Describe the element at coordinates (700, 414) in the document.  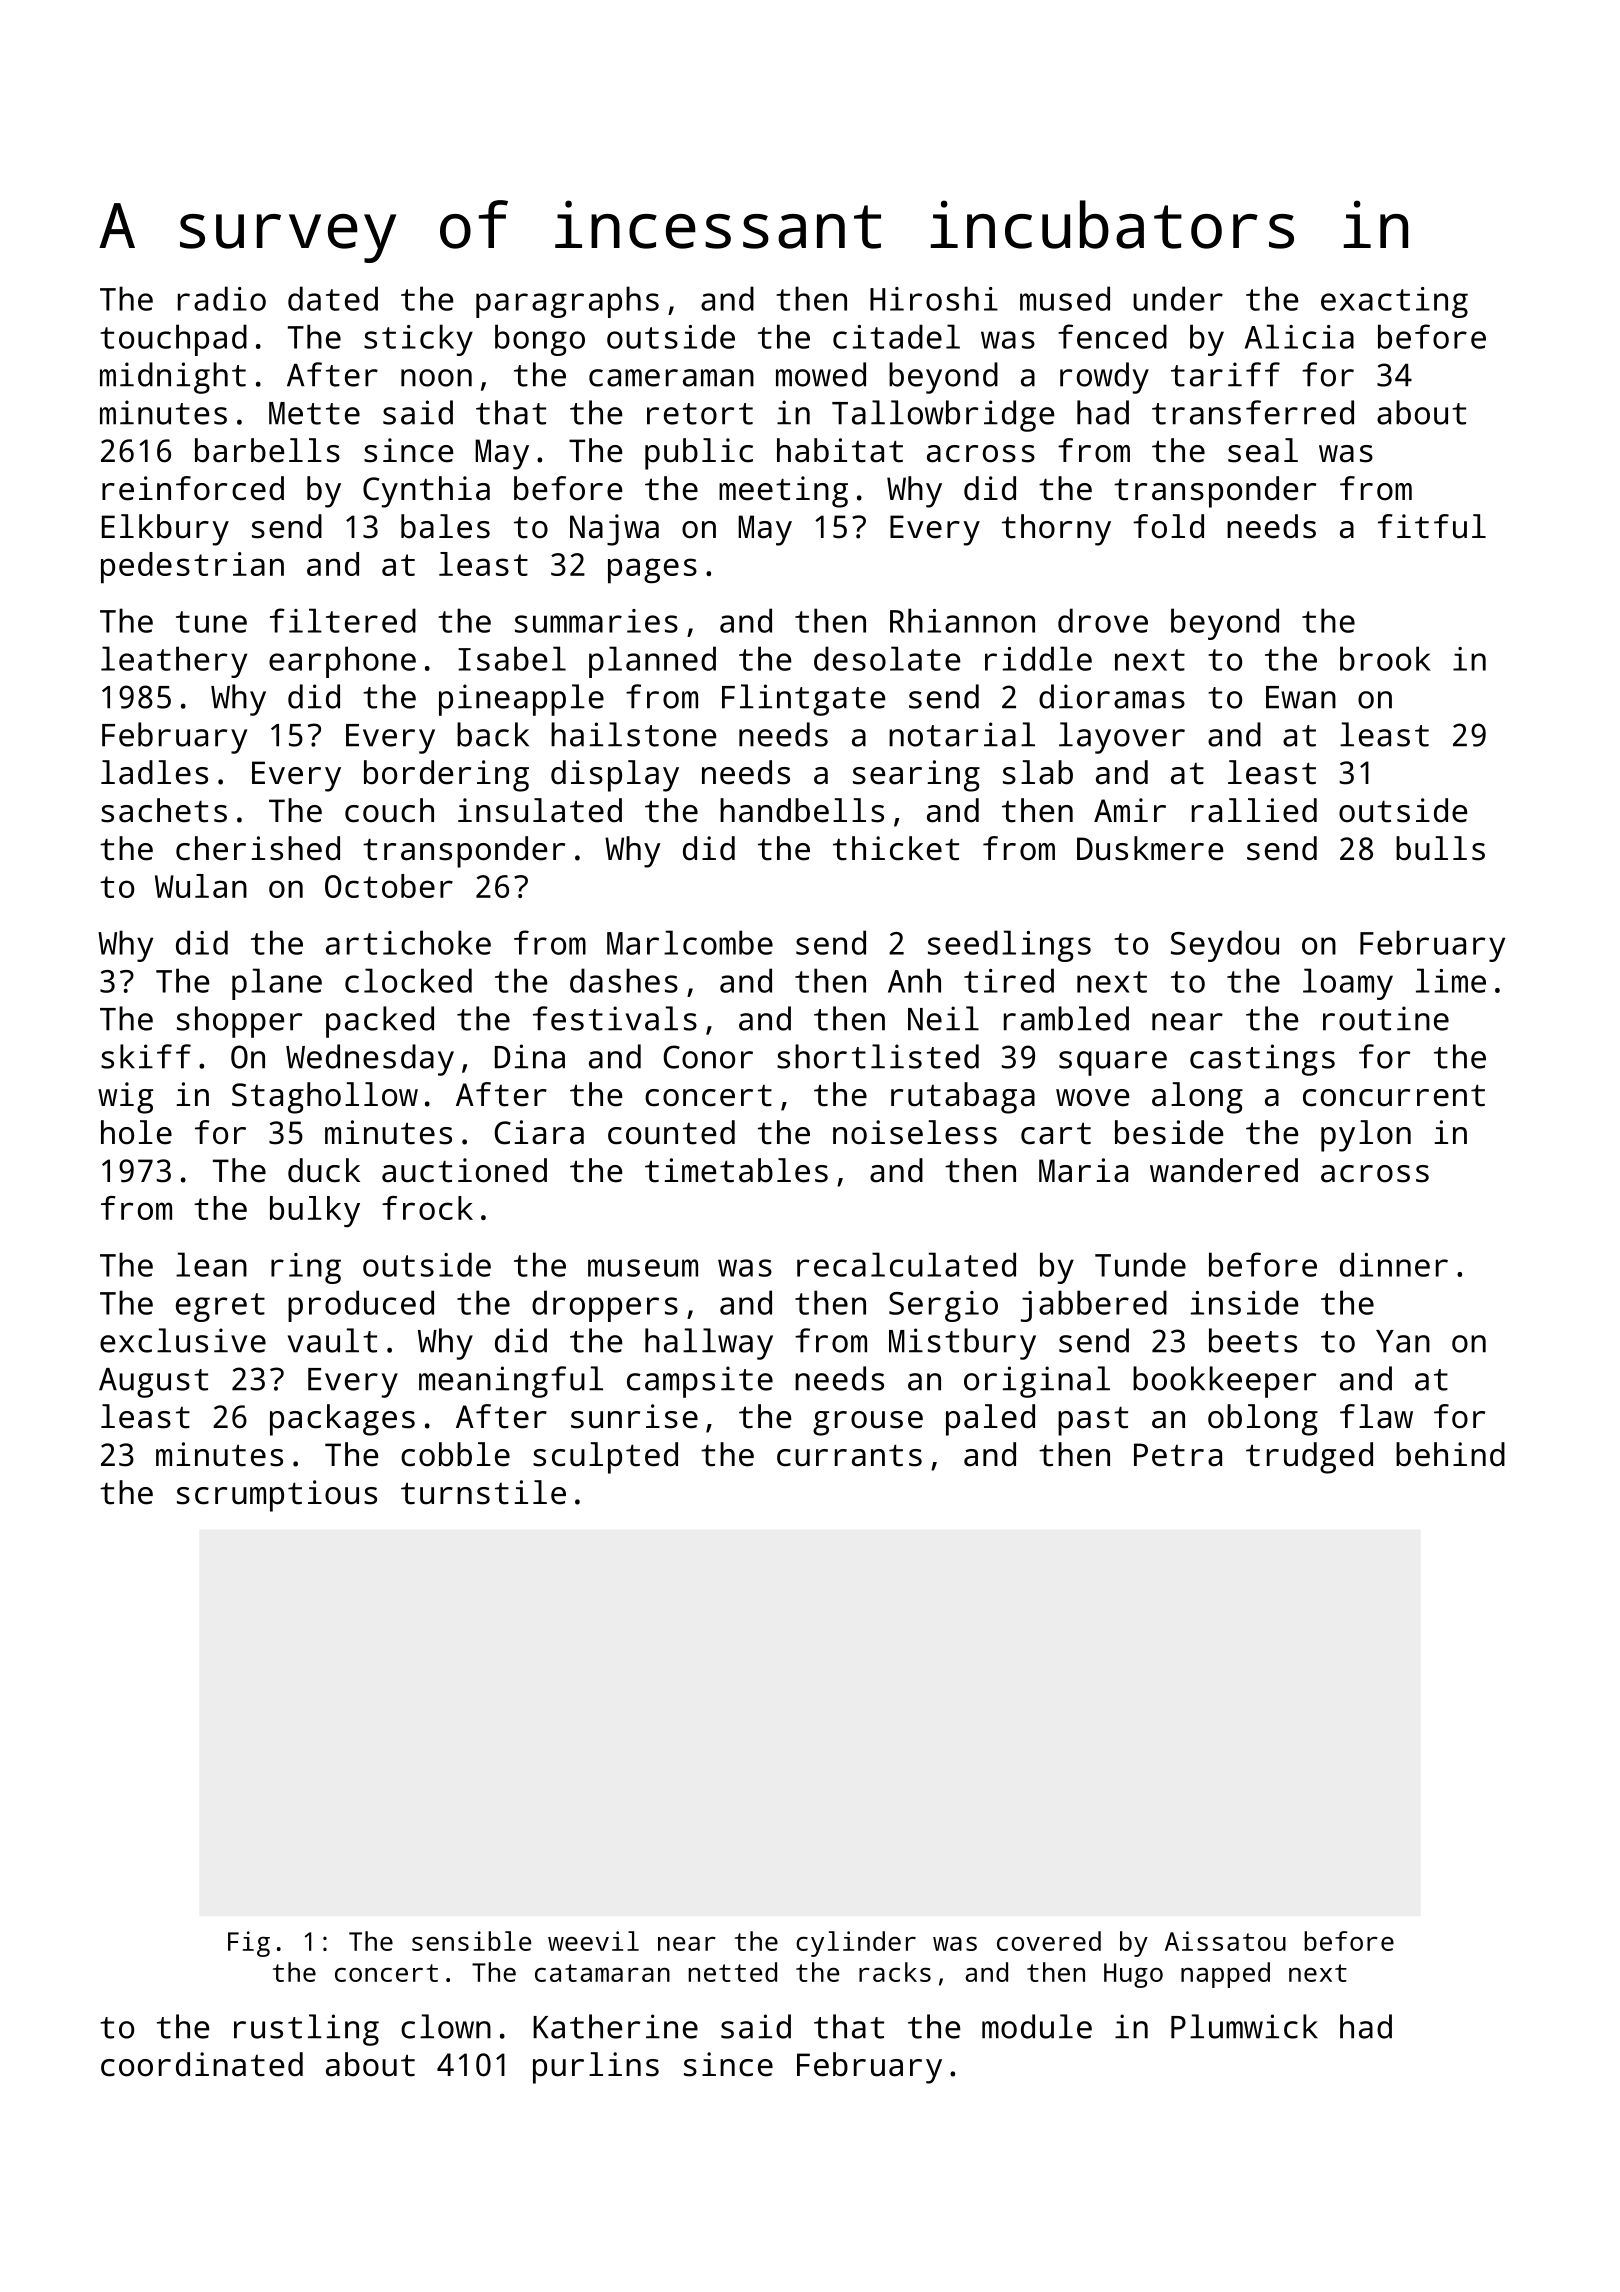
I see `retort` at that location.
